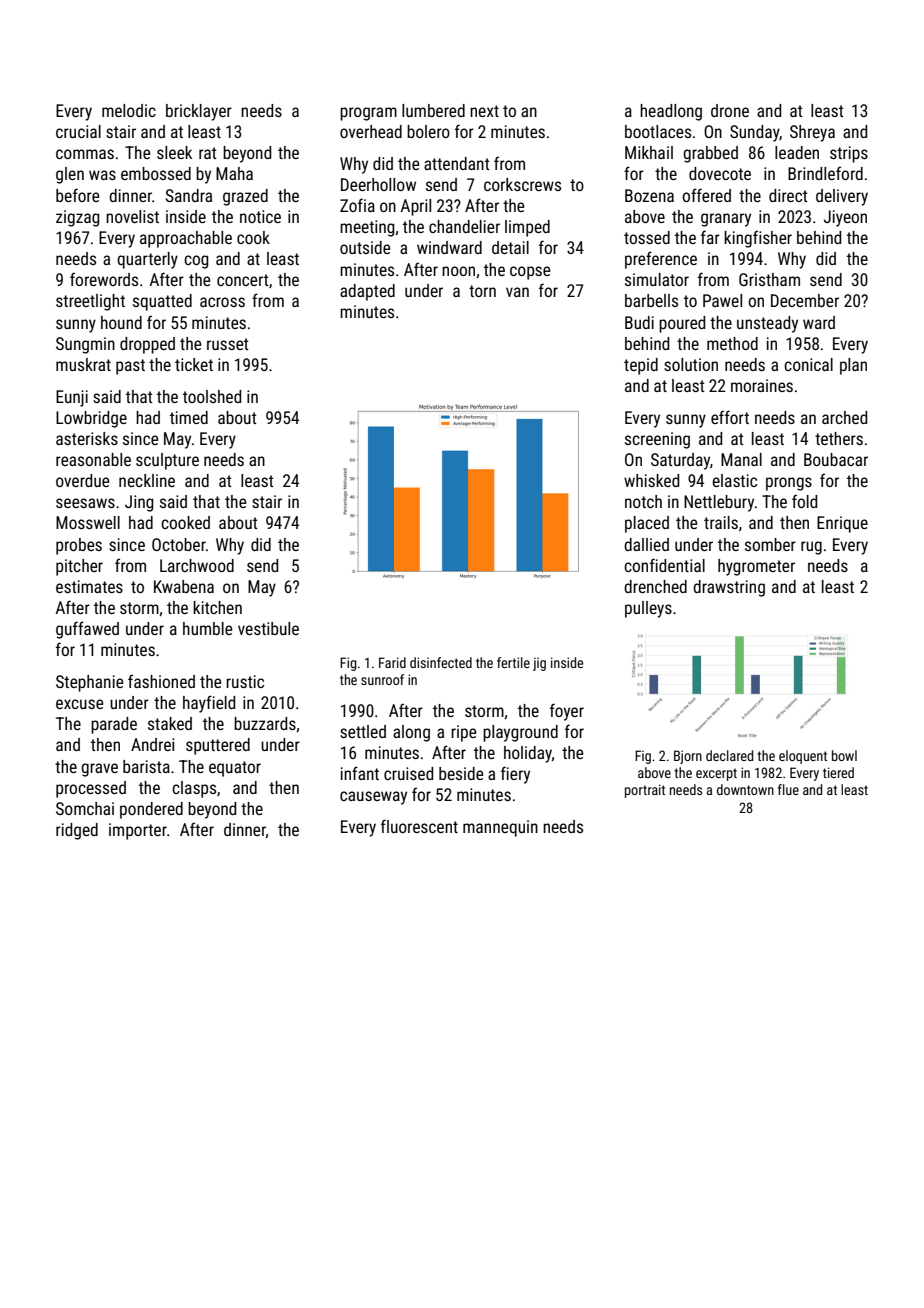  I want to click on mannequin, so click(500, 828).
